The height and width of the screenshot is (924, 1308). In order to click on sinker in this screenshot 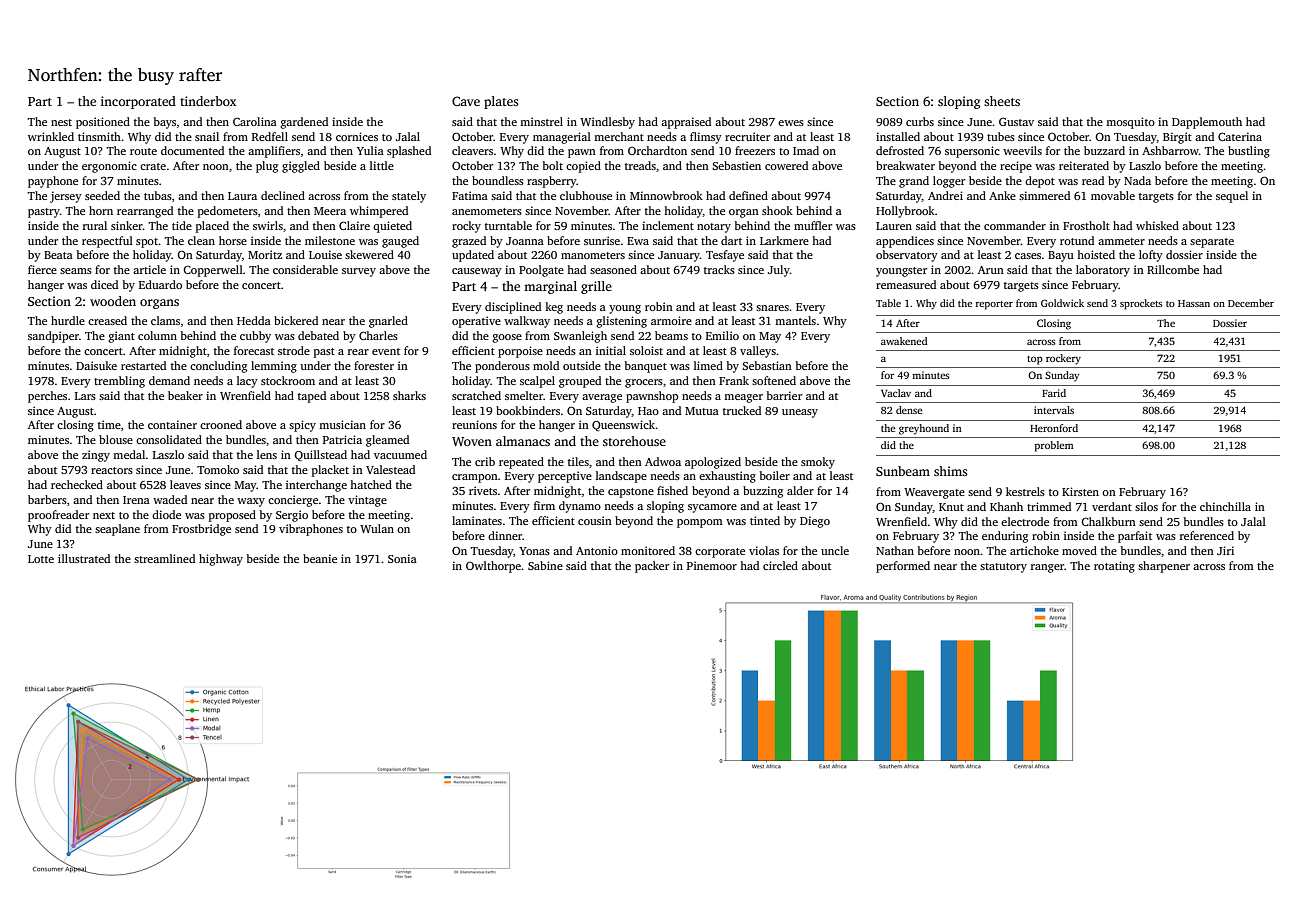, I will do `click(127, 225)`.
